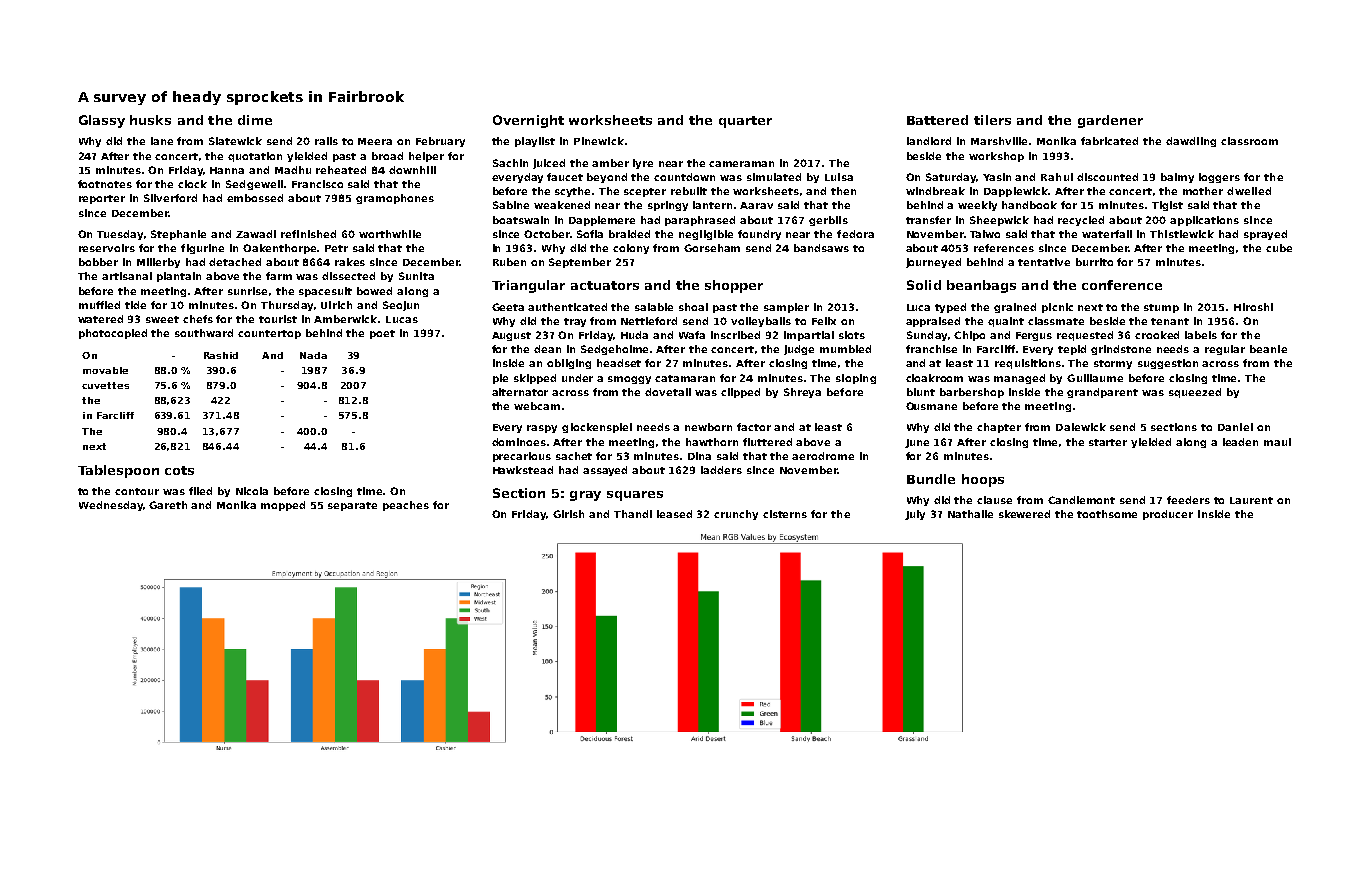 This screenshot has width=1372, height=887. Describe the element at coordinates (113, 334) in the screenshot. I see `photocopied` at that location.
